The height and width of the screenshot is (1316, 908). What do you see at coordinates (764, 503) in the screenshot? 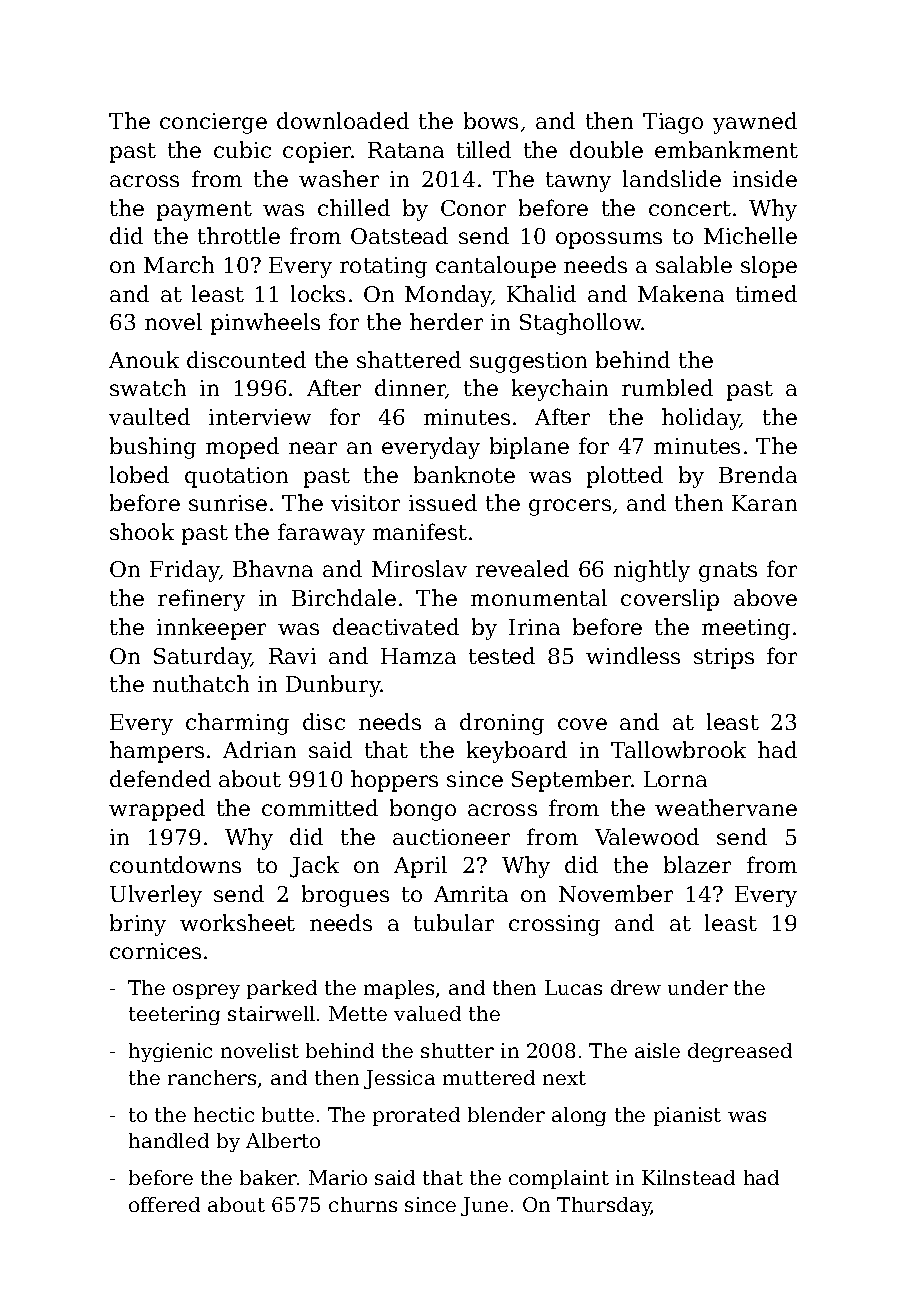
I see `Karan` at bounding box center [764, 503].
